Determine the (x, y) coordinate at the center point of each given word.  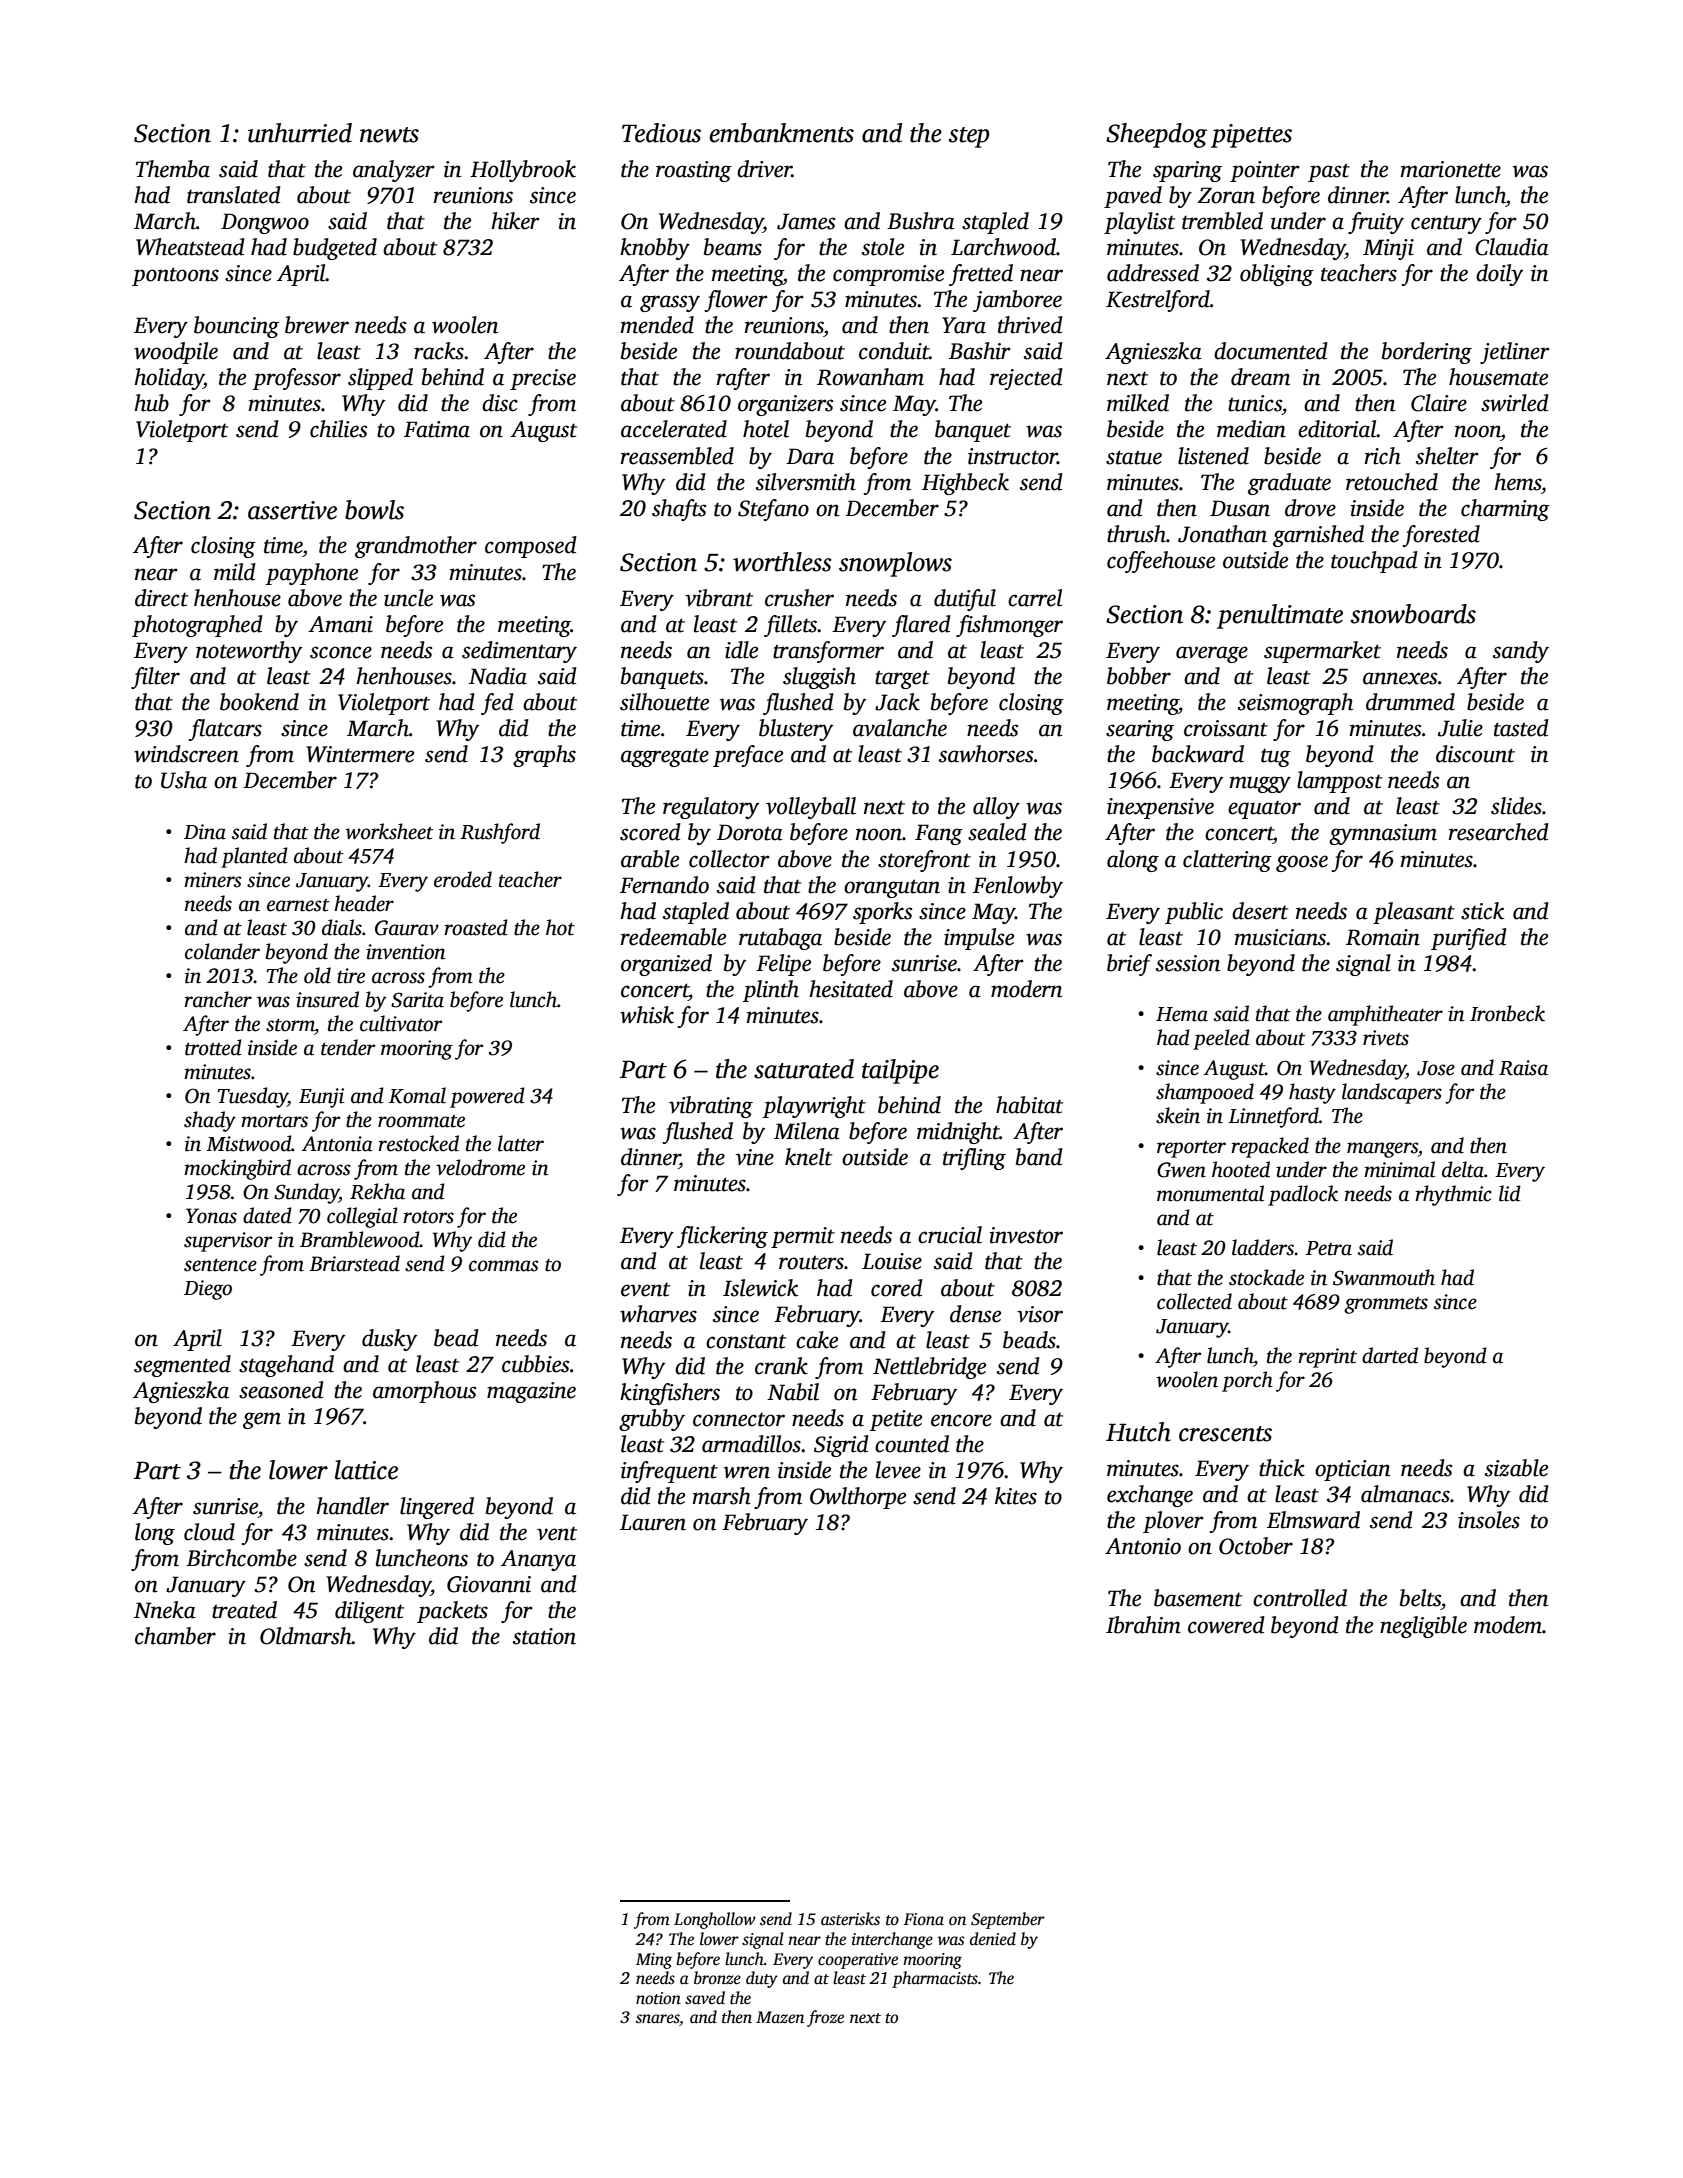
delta (1463, 1169)
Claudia (1512, 247)
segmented (182, 1366)
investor (1026, 1235)
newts (389, 135)
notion (658, 1998)
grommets (1386, 1305)
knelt (808, 1157)
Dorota (750, 832)
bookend (259, 702)
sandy (1521, 652)
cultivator (401, 1023)
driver (764, 169)
